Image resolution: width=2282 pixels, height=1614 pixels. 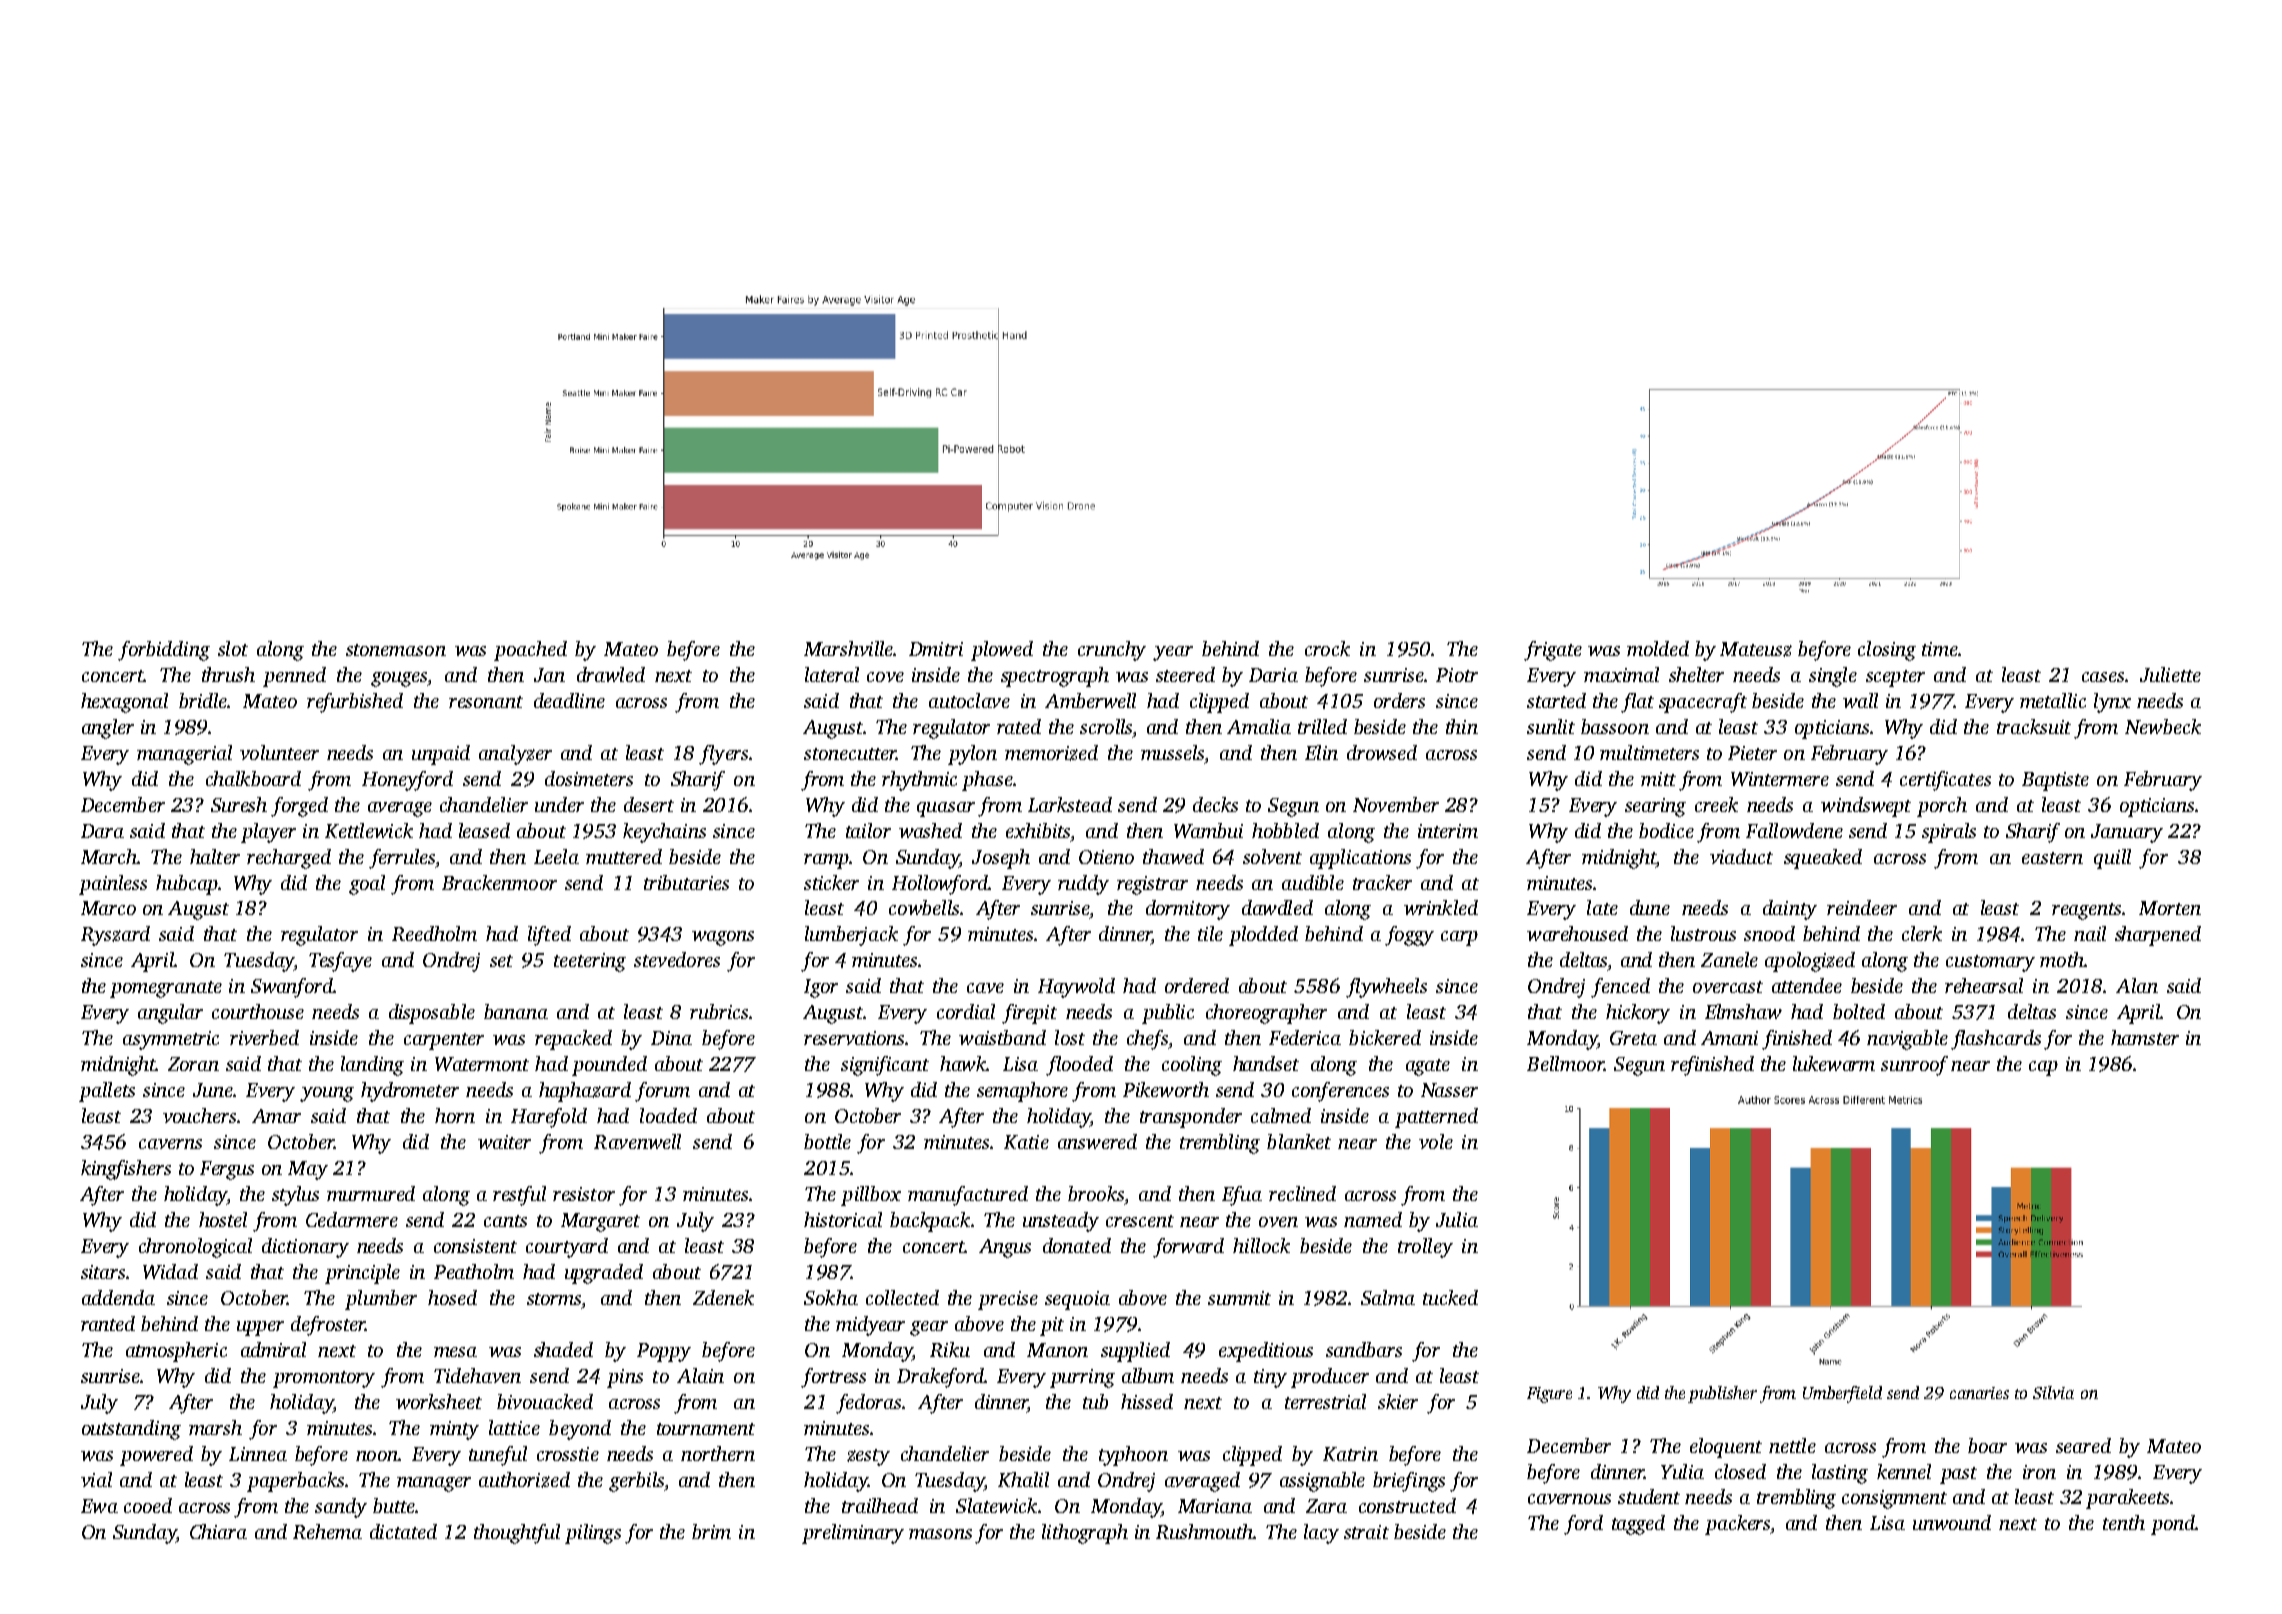 I want to click on dainty, so click(x=1790, y=910).
